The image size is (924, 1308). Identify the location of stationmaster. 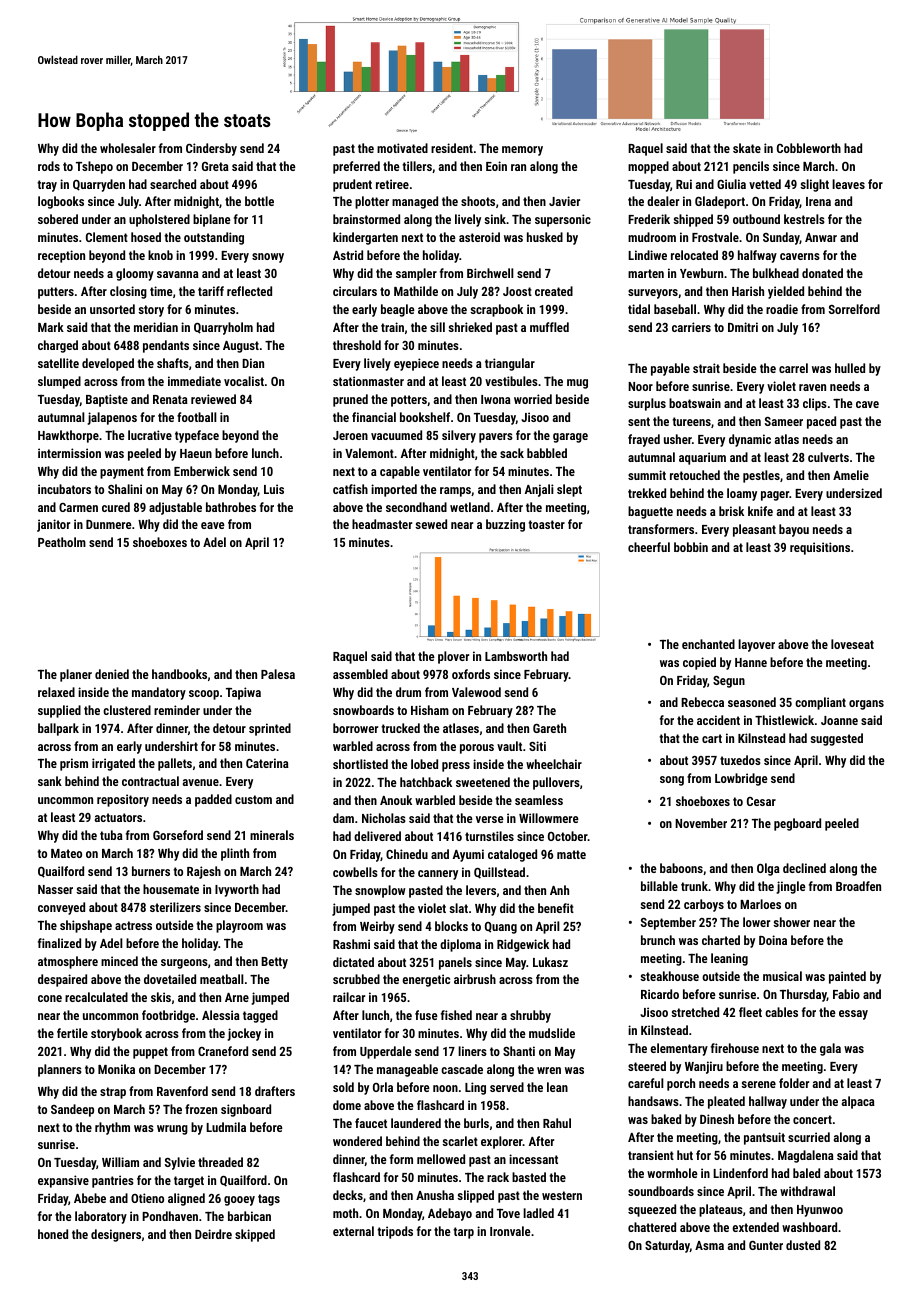
(368, 381).
